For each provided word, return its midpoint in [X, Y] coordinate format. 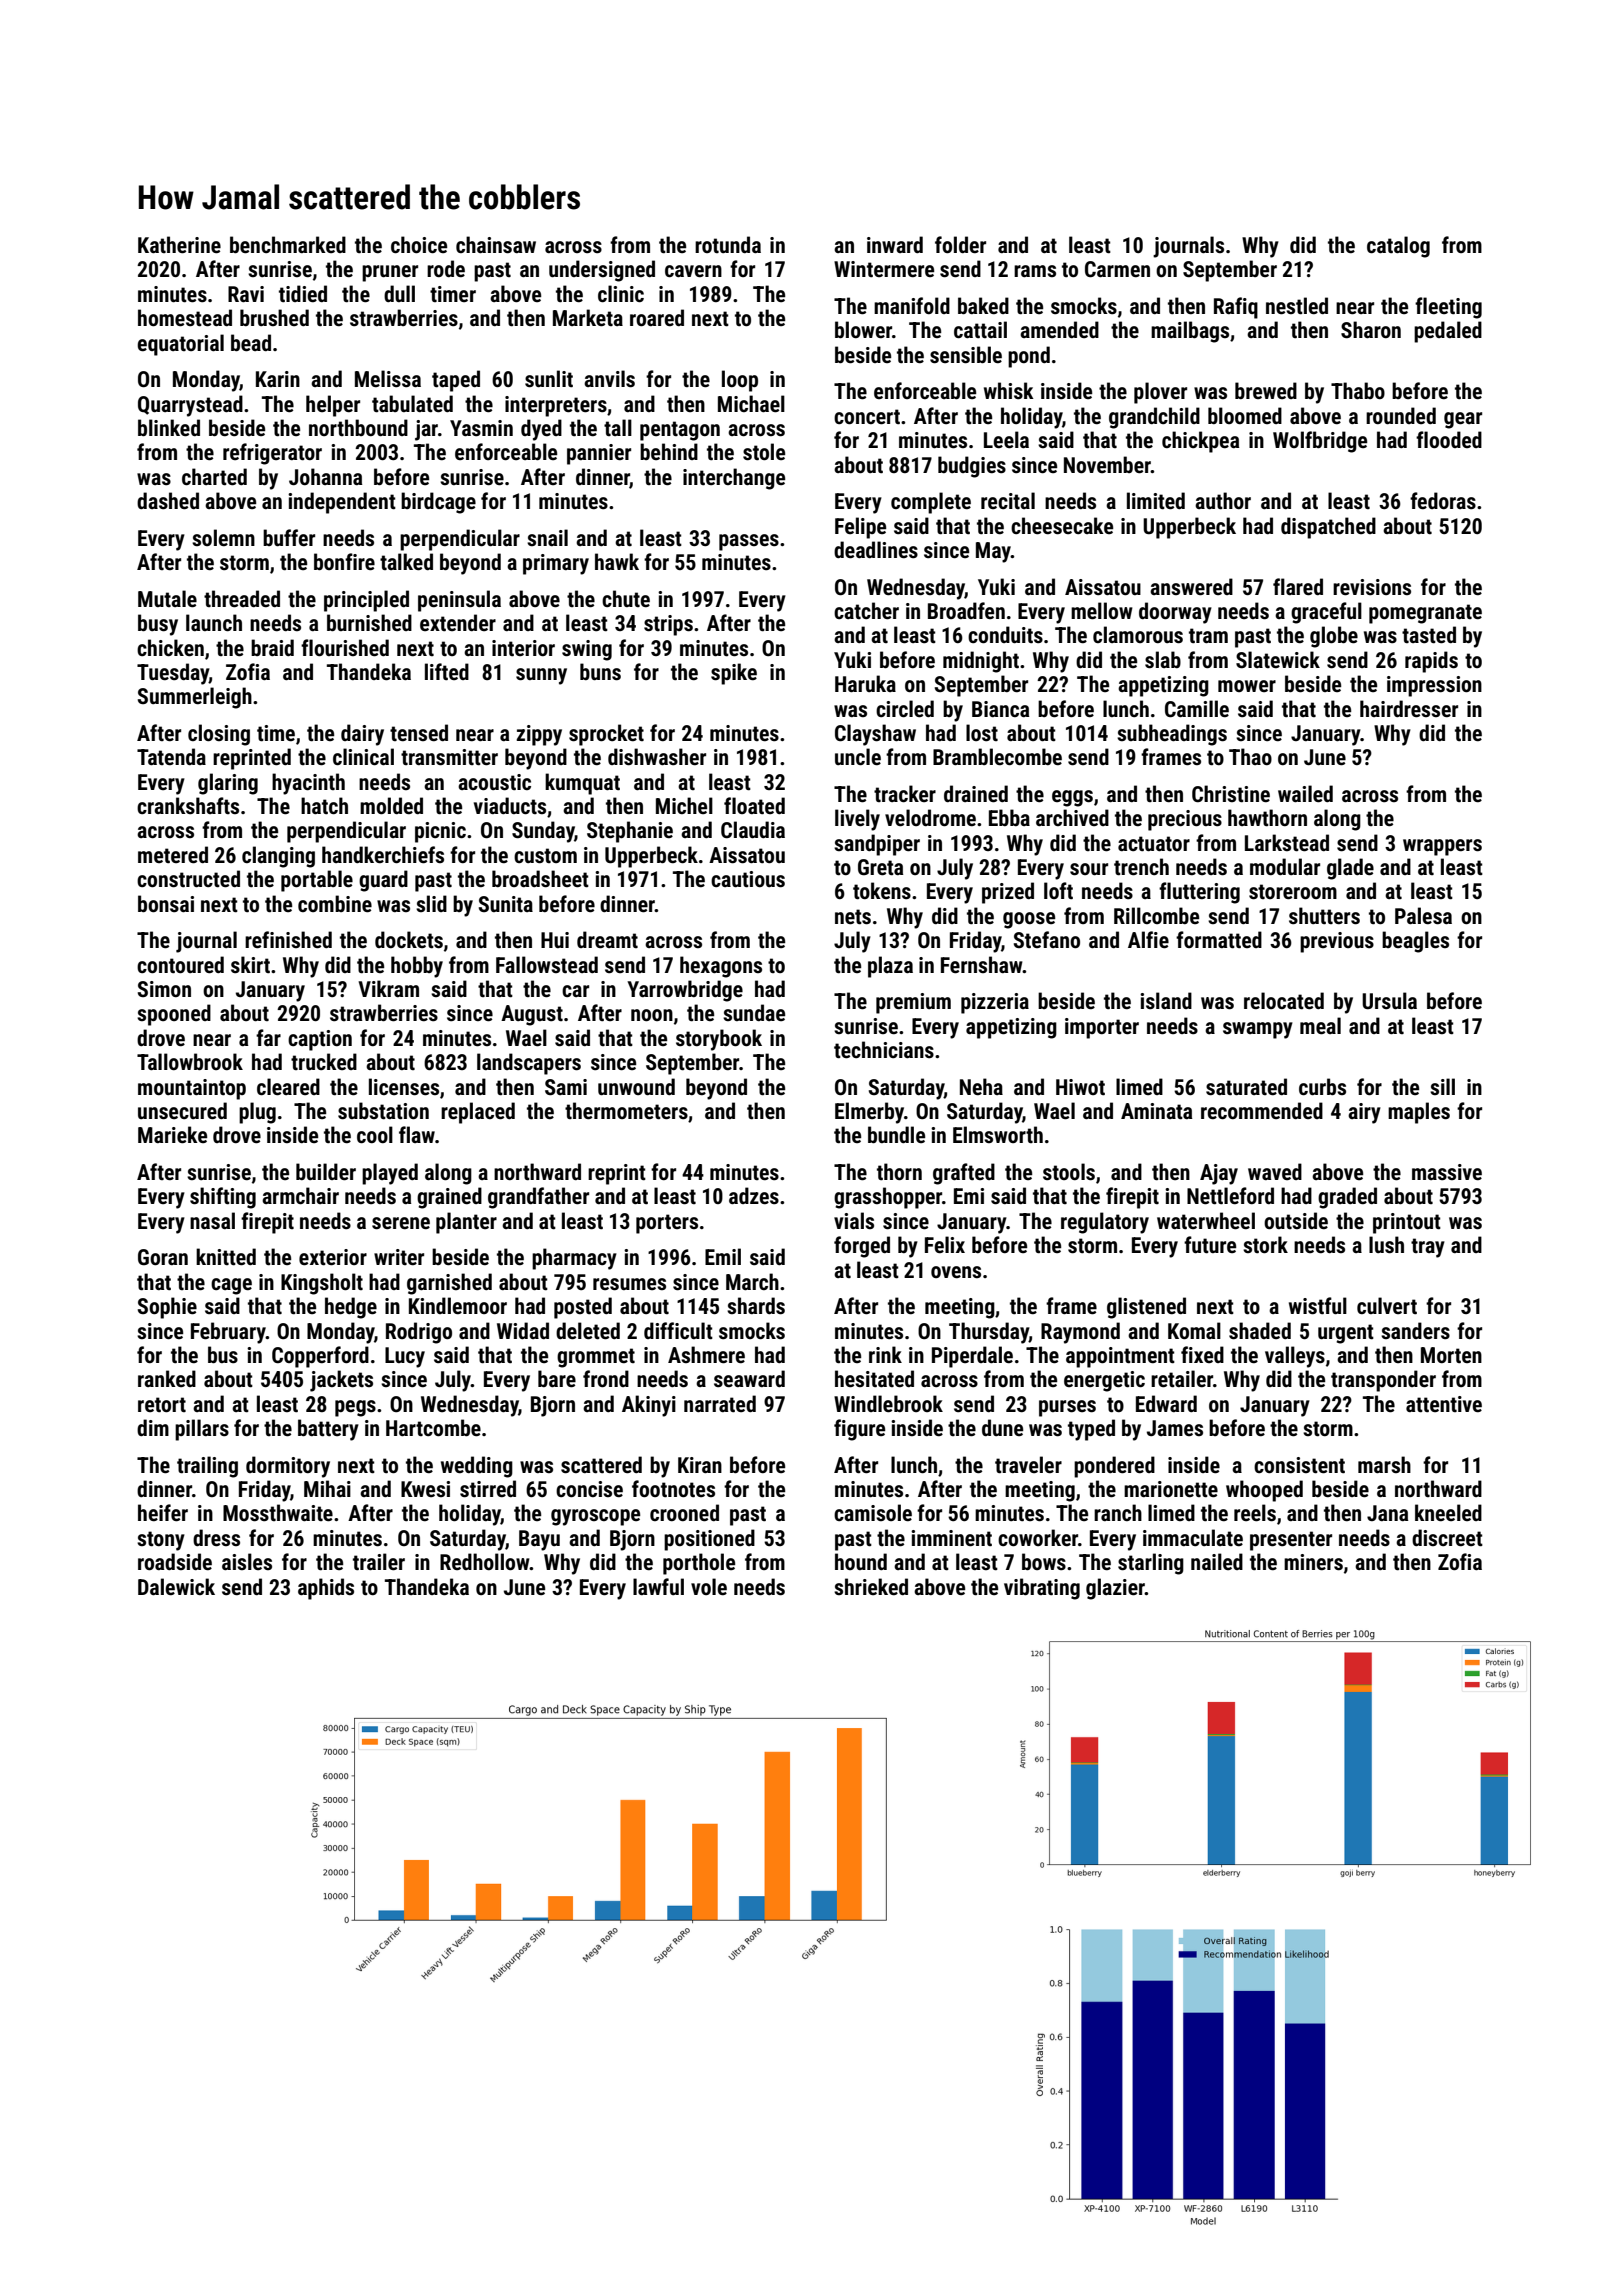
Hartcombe [433, 1428]
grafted [964, 1174]
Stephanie [630, 832]
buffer [289, 537]
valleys [1295, 1357]
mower [1247, 686]
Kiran [700, 1465]
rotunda [728, 244]
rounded [1401, 415]
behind [669, 451]
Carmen [1117, 269]
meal [1320, 1026]
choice [419, 244]
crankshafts [188, 806]
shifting [223, 1198]
